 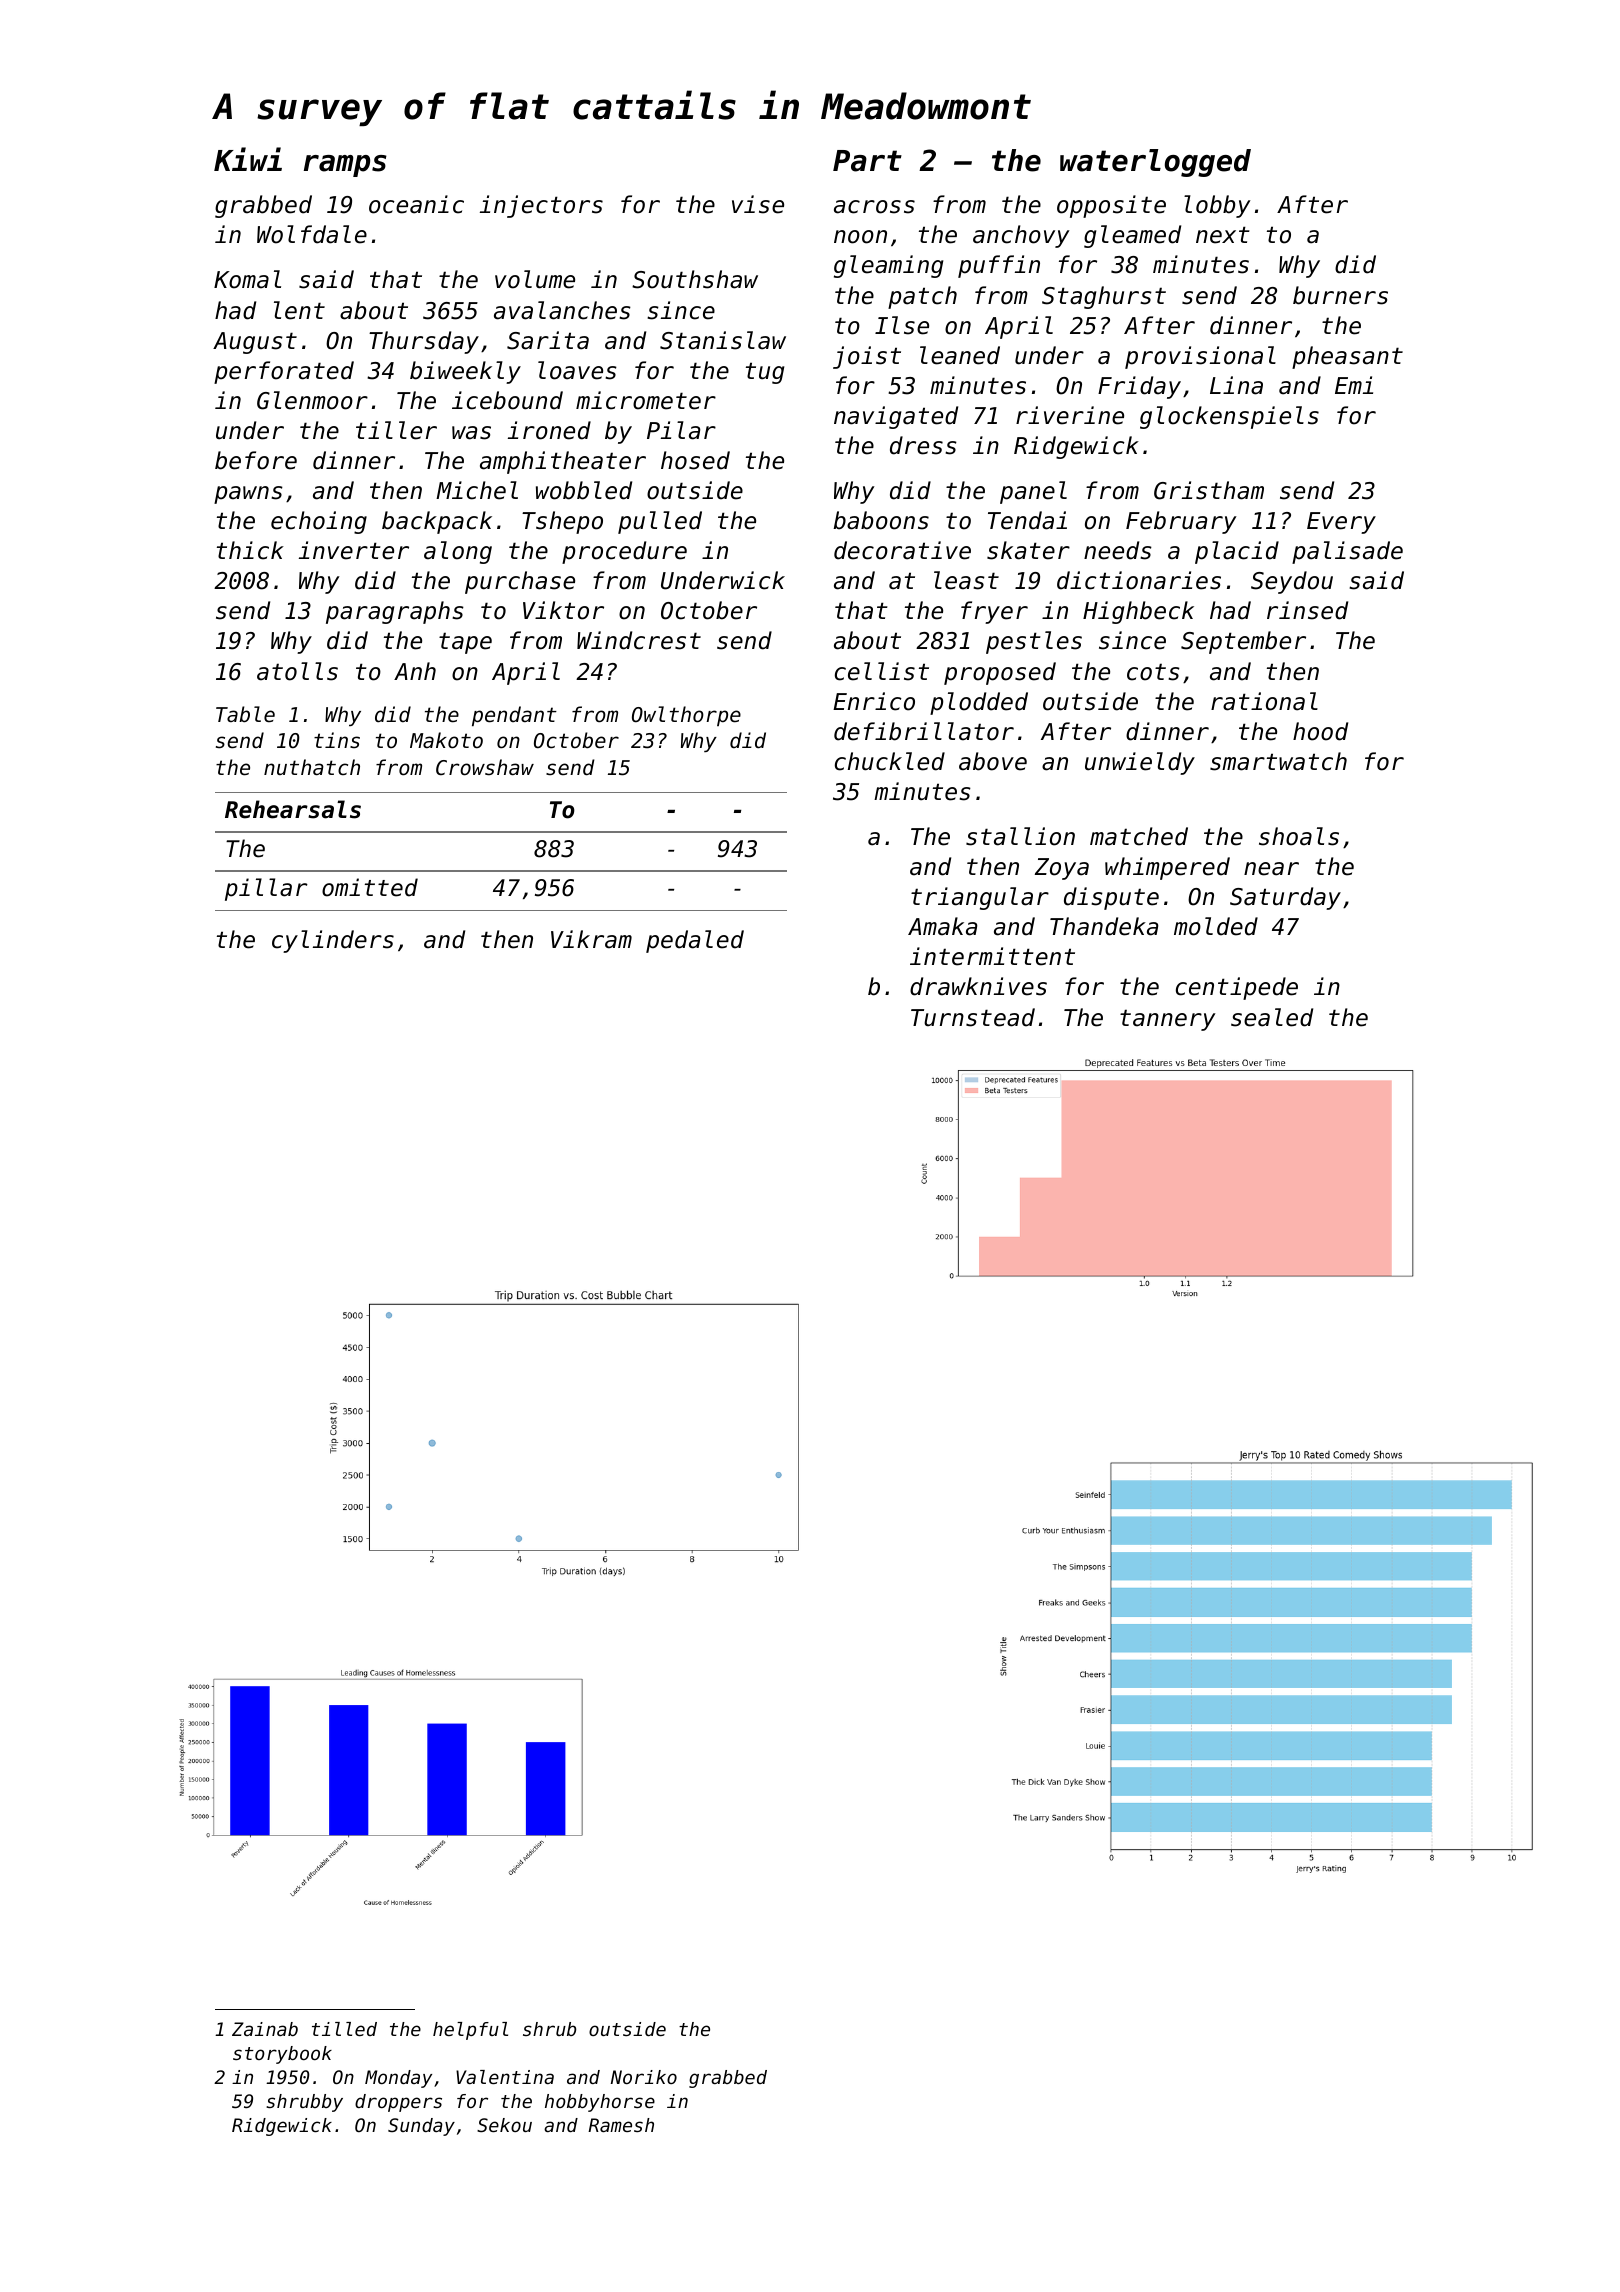 I want to click on cylinders, so click(x=333, y=941).
